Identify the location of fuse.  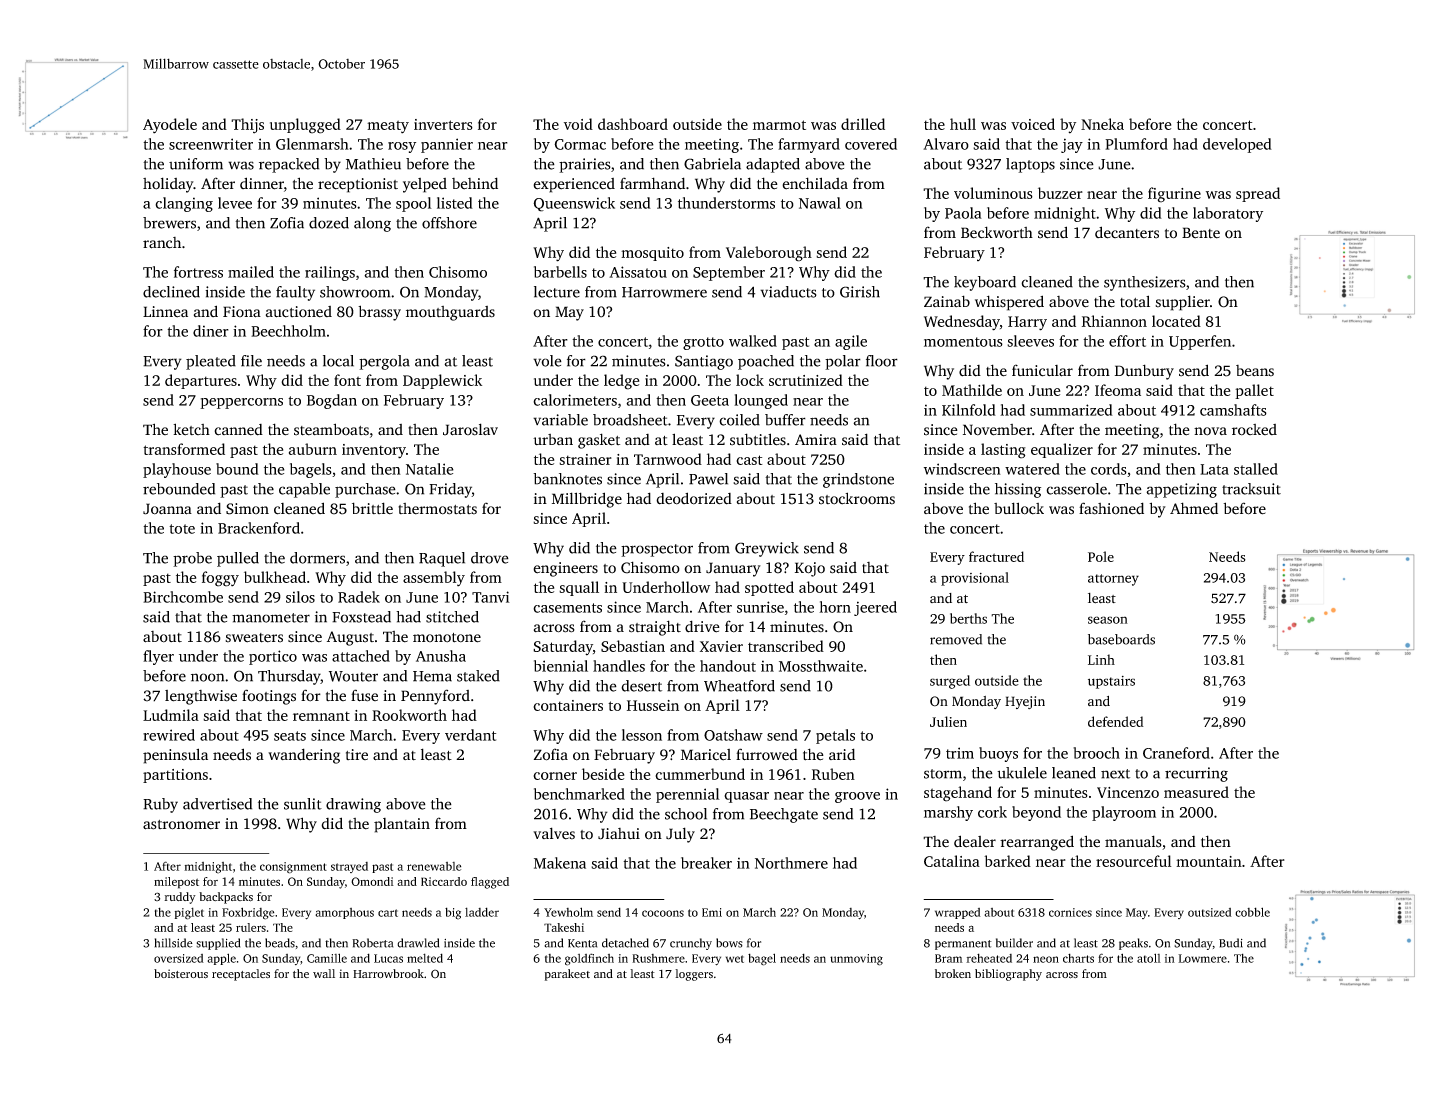
(364, 695).
